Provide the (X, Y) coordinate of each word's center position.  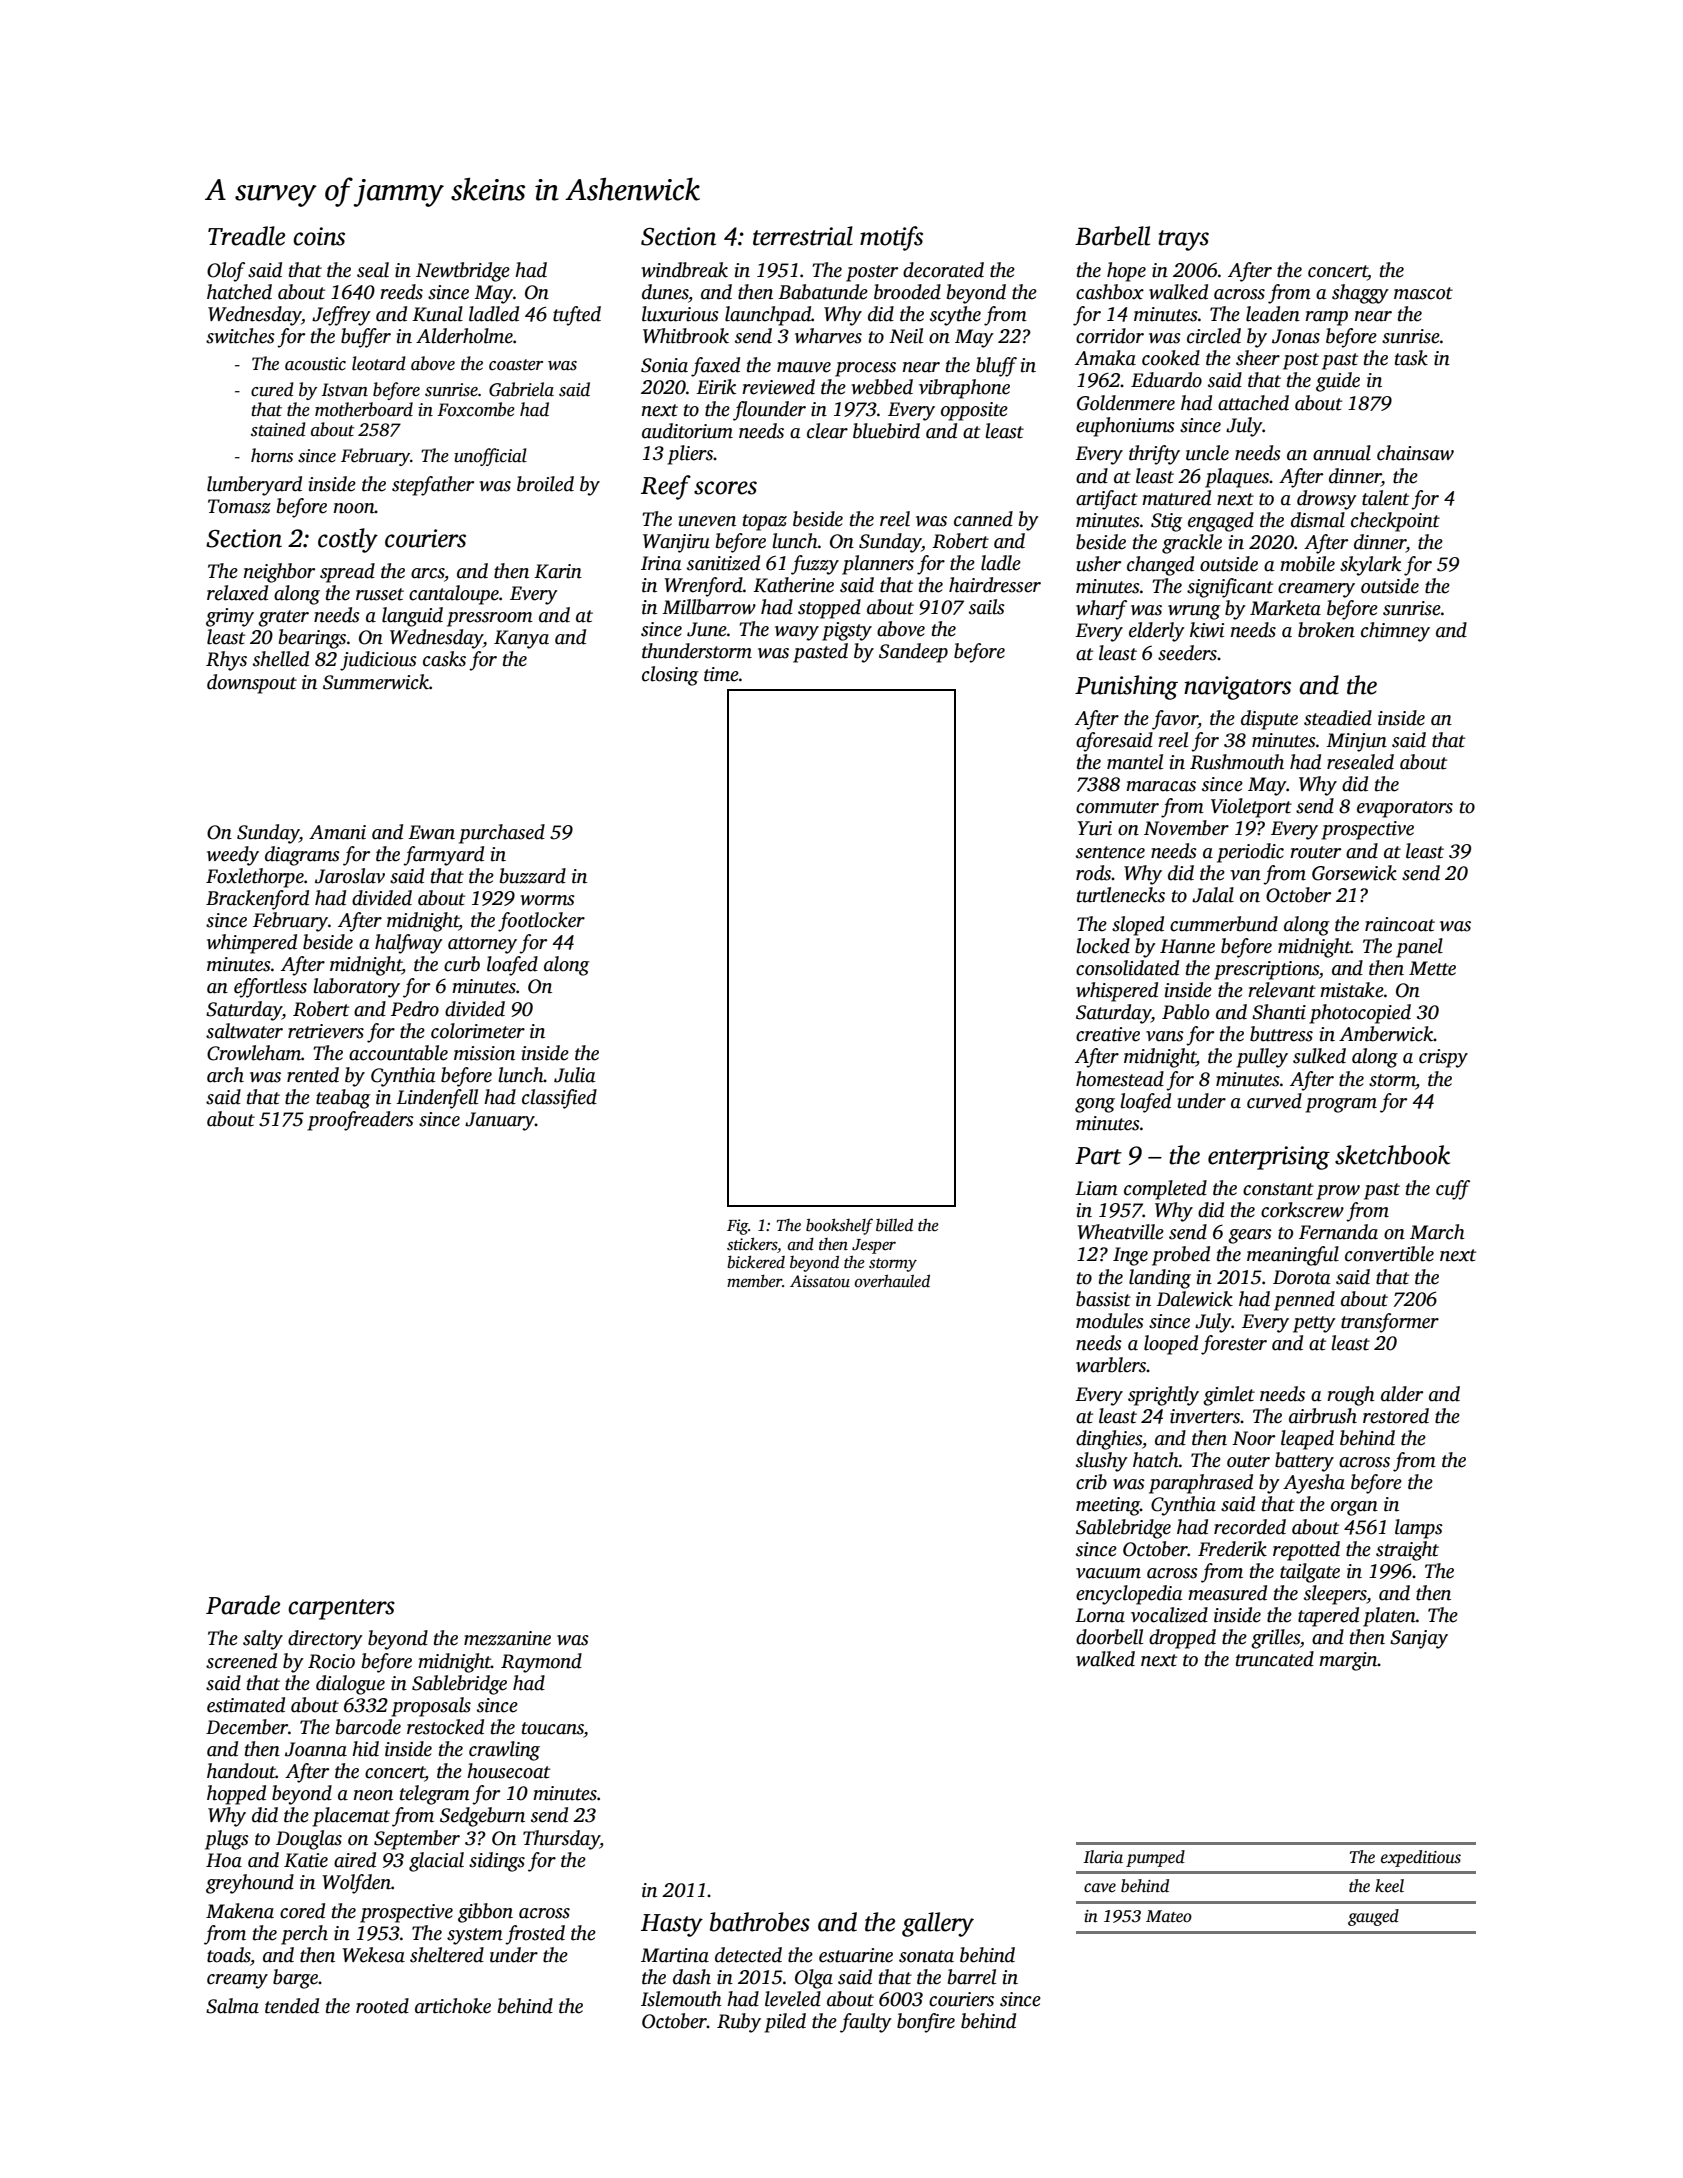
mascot (1423, 293)
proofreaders (360, 1121)
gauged (1373, 1917)
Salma (232, 2006)
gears (1250, 1236)
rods (1094, 873)
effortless (270, 988)
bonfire (926, 2023)
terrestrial (803, 236)
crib (1091, 1482)
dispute (1269, 720)
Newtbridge (463, 272)
